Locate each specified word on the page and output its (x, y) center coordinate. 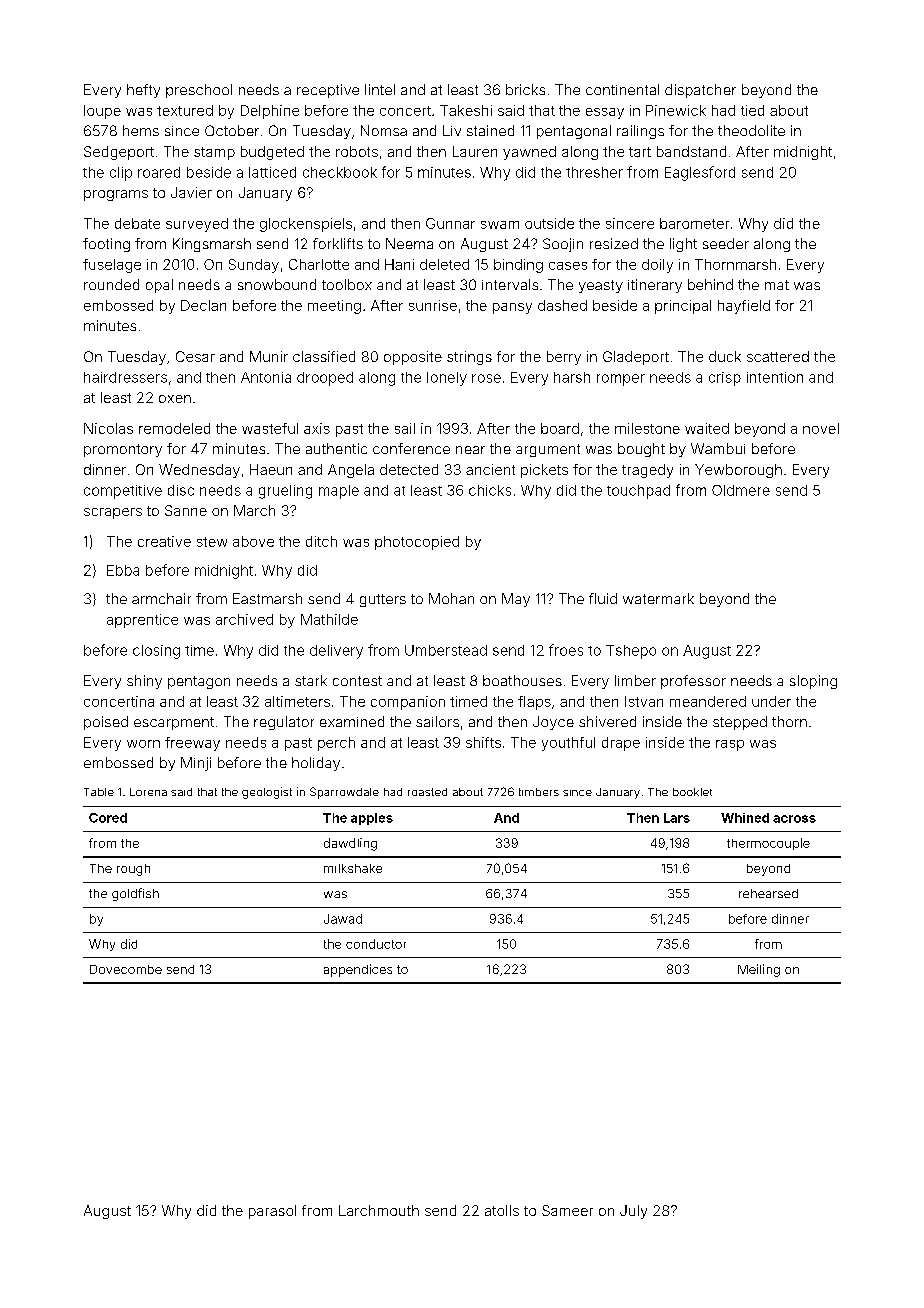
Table (99, 792)
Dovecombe (126, 969)
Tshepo (631, 652)
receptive (328, 91)
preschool (199, 91)
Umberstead (446, 650)
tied (752, 110)
